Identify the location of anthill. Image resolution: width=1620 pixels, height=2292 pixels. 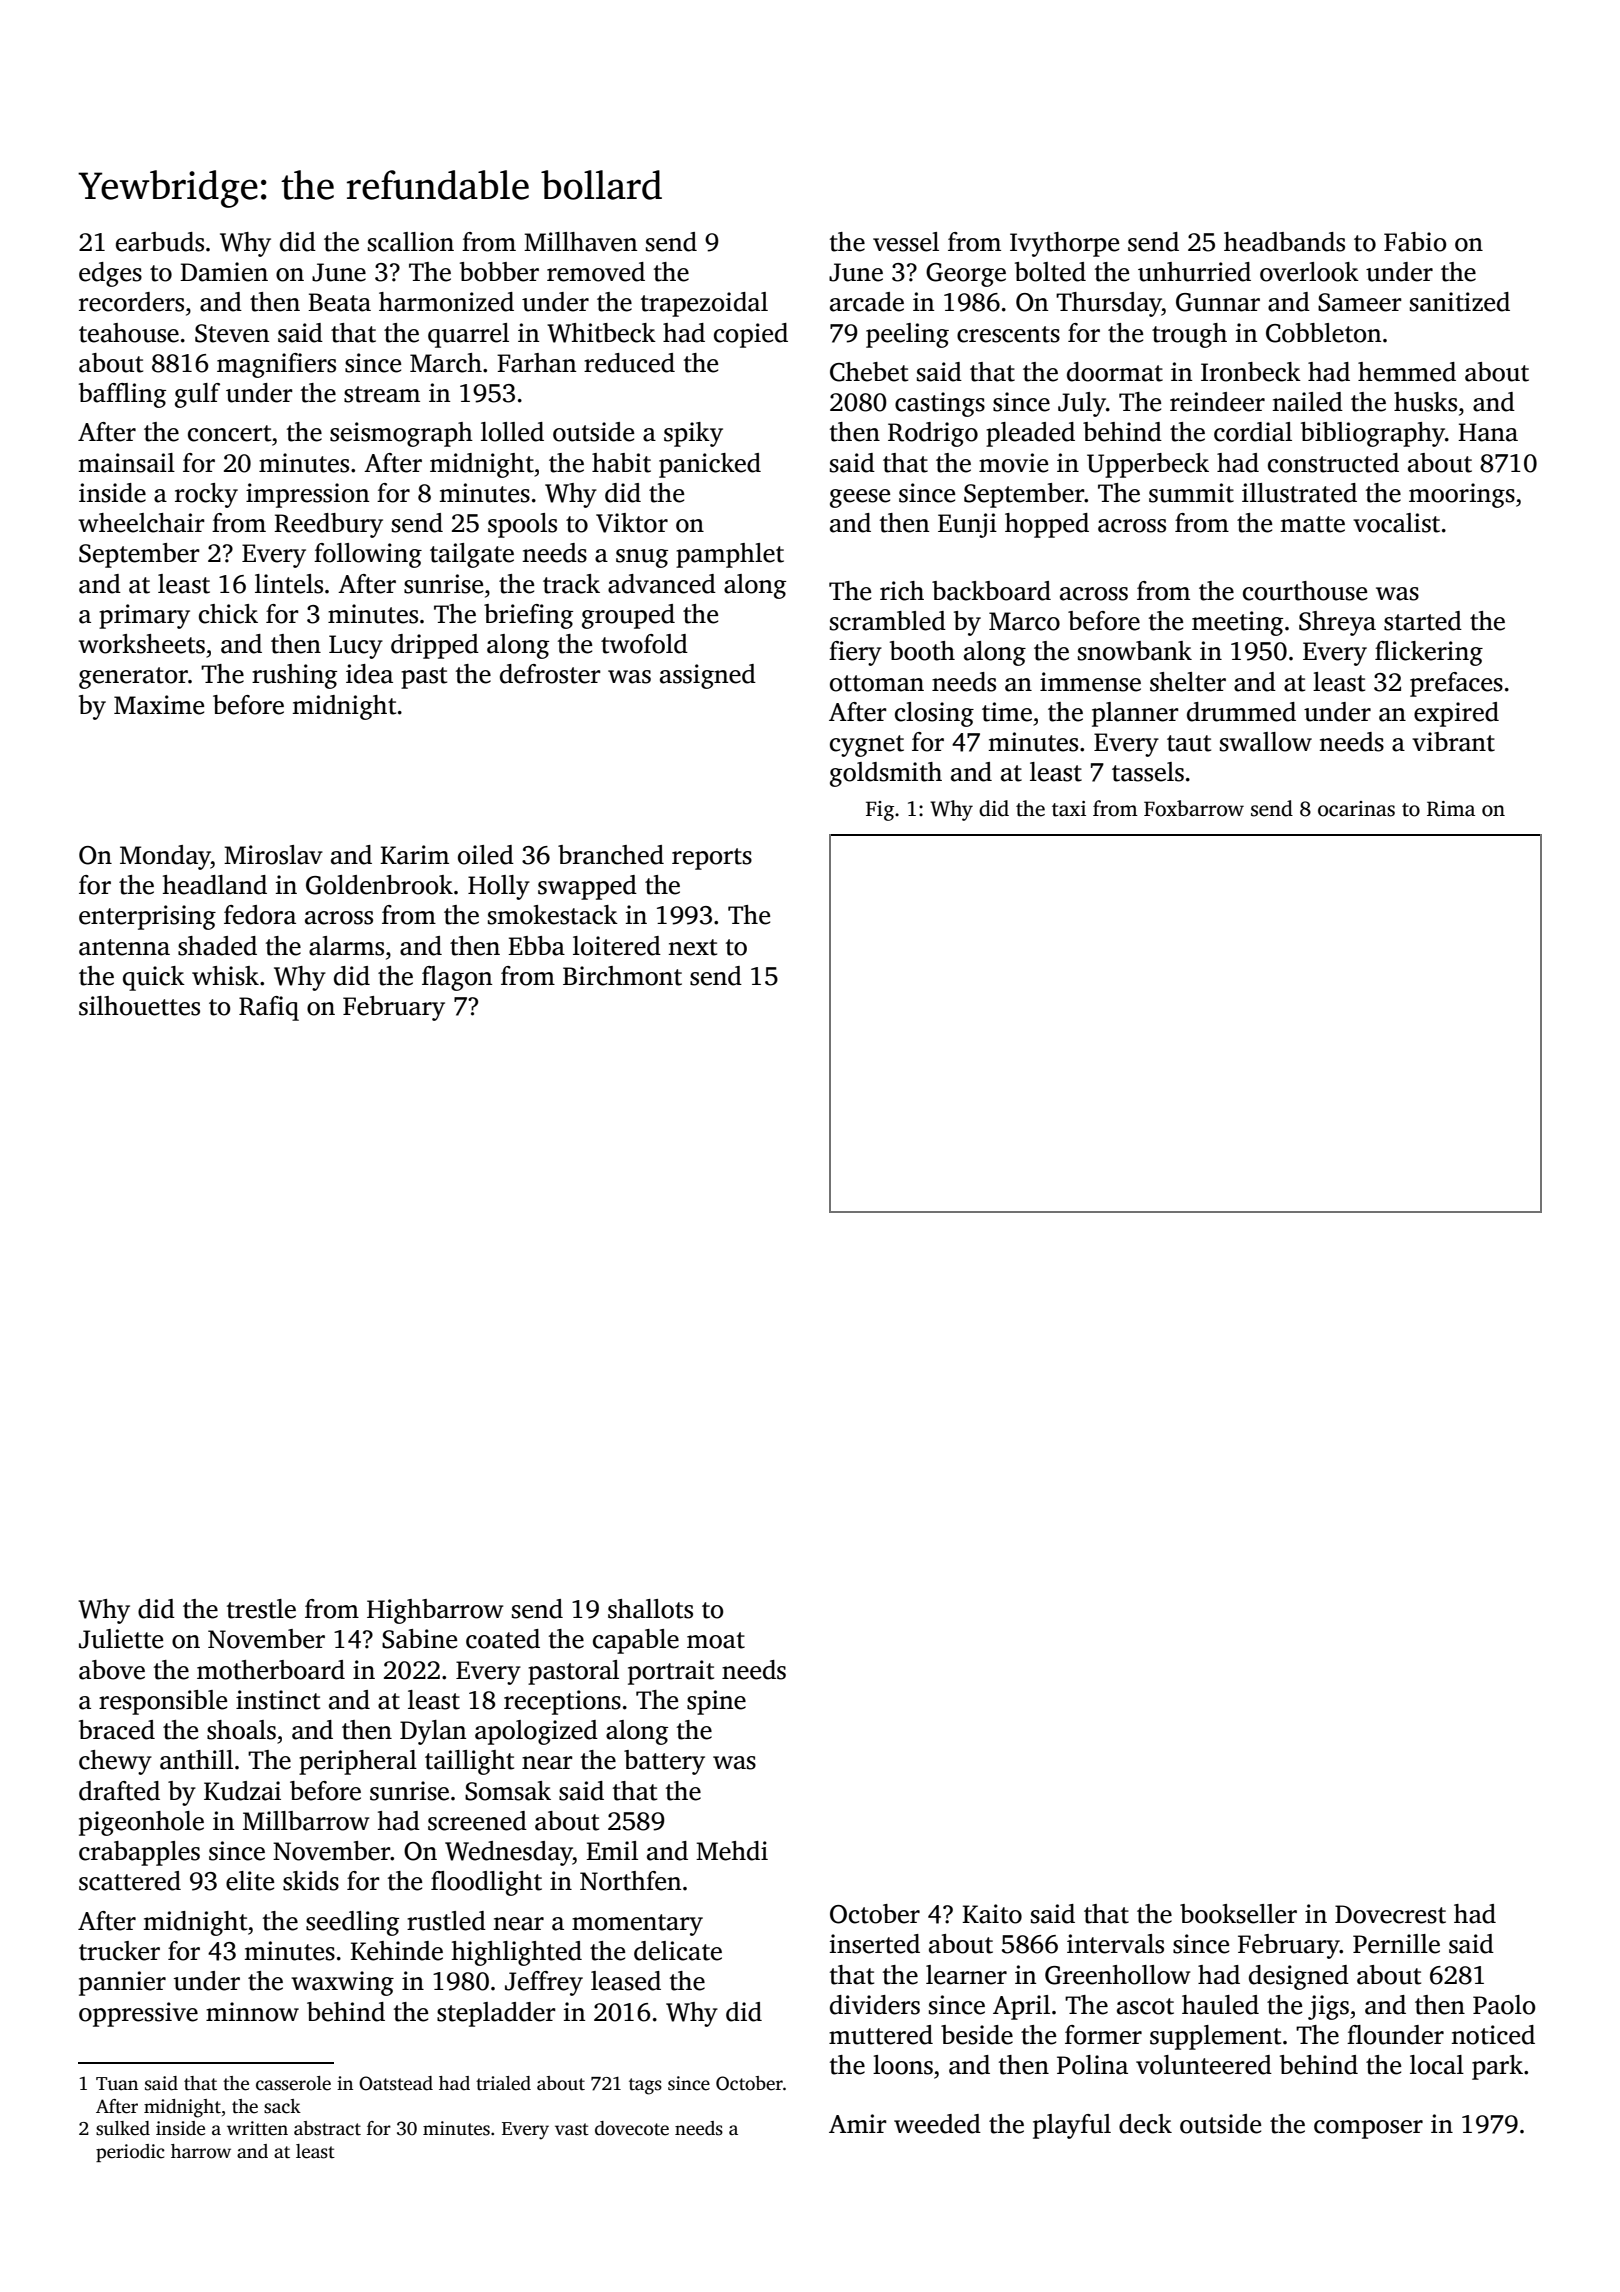
(196, 1760).
